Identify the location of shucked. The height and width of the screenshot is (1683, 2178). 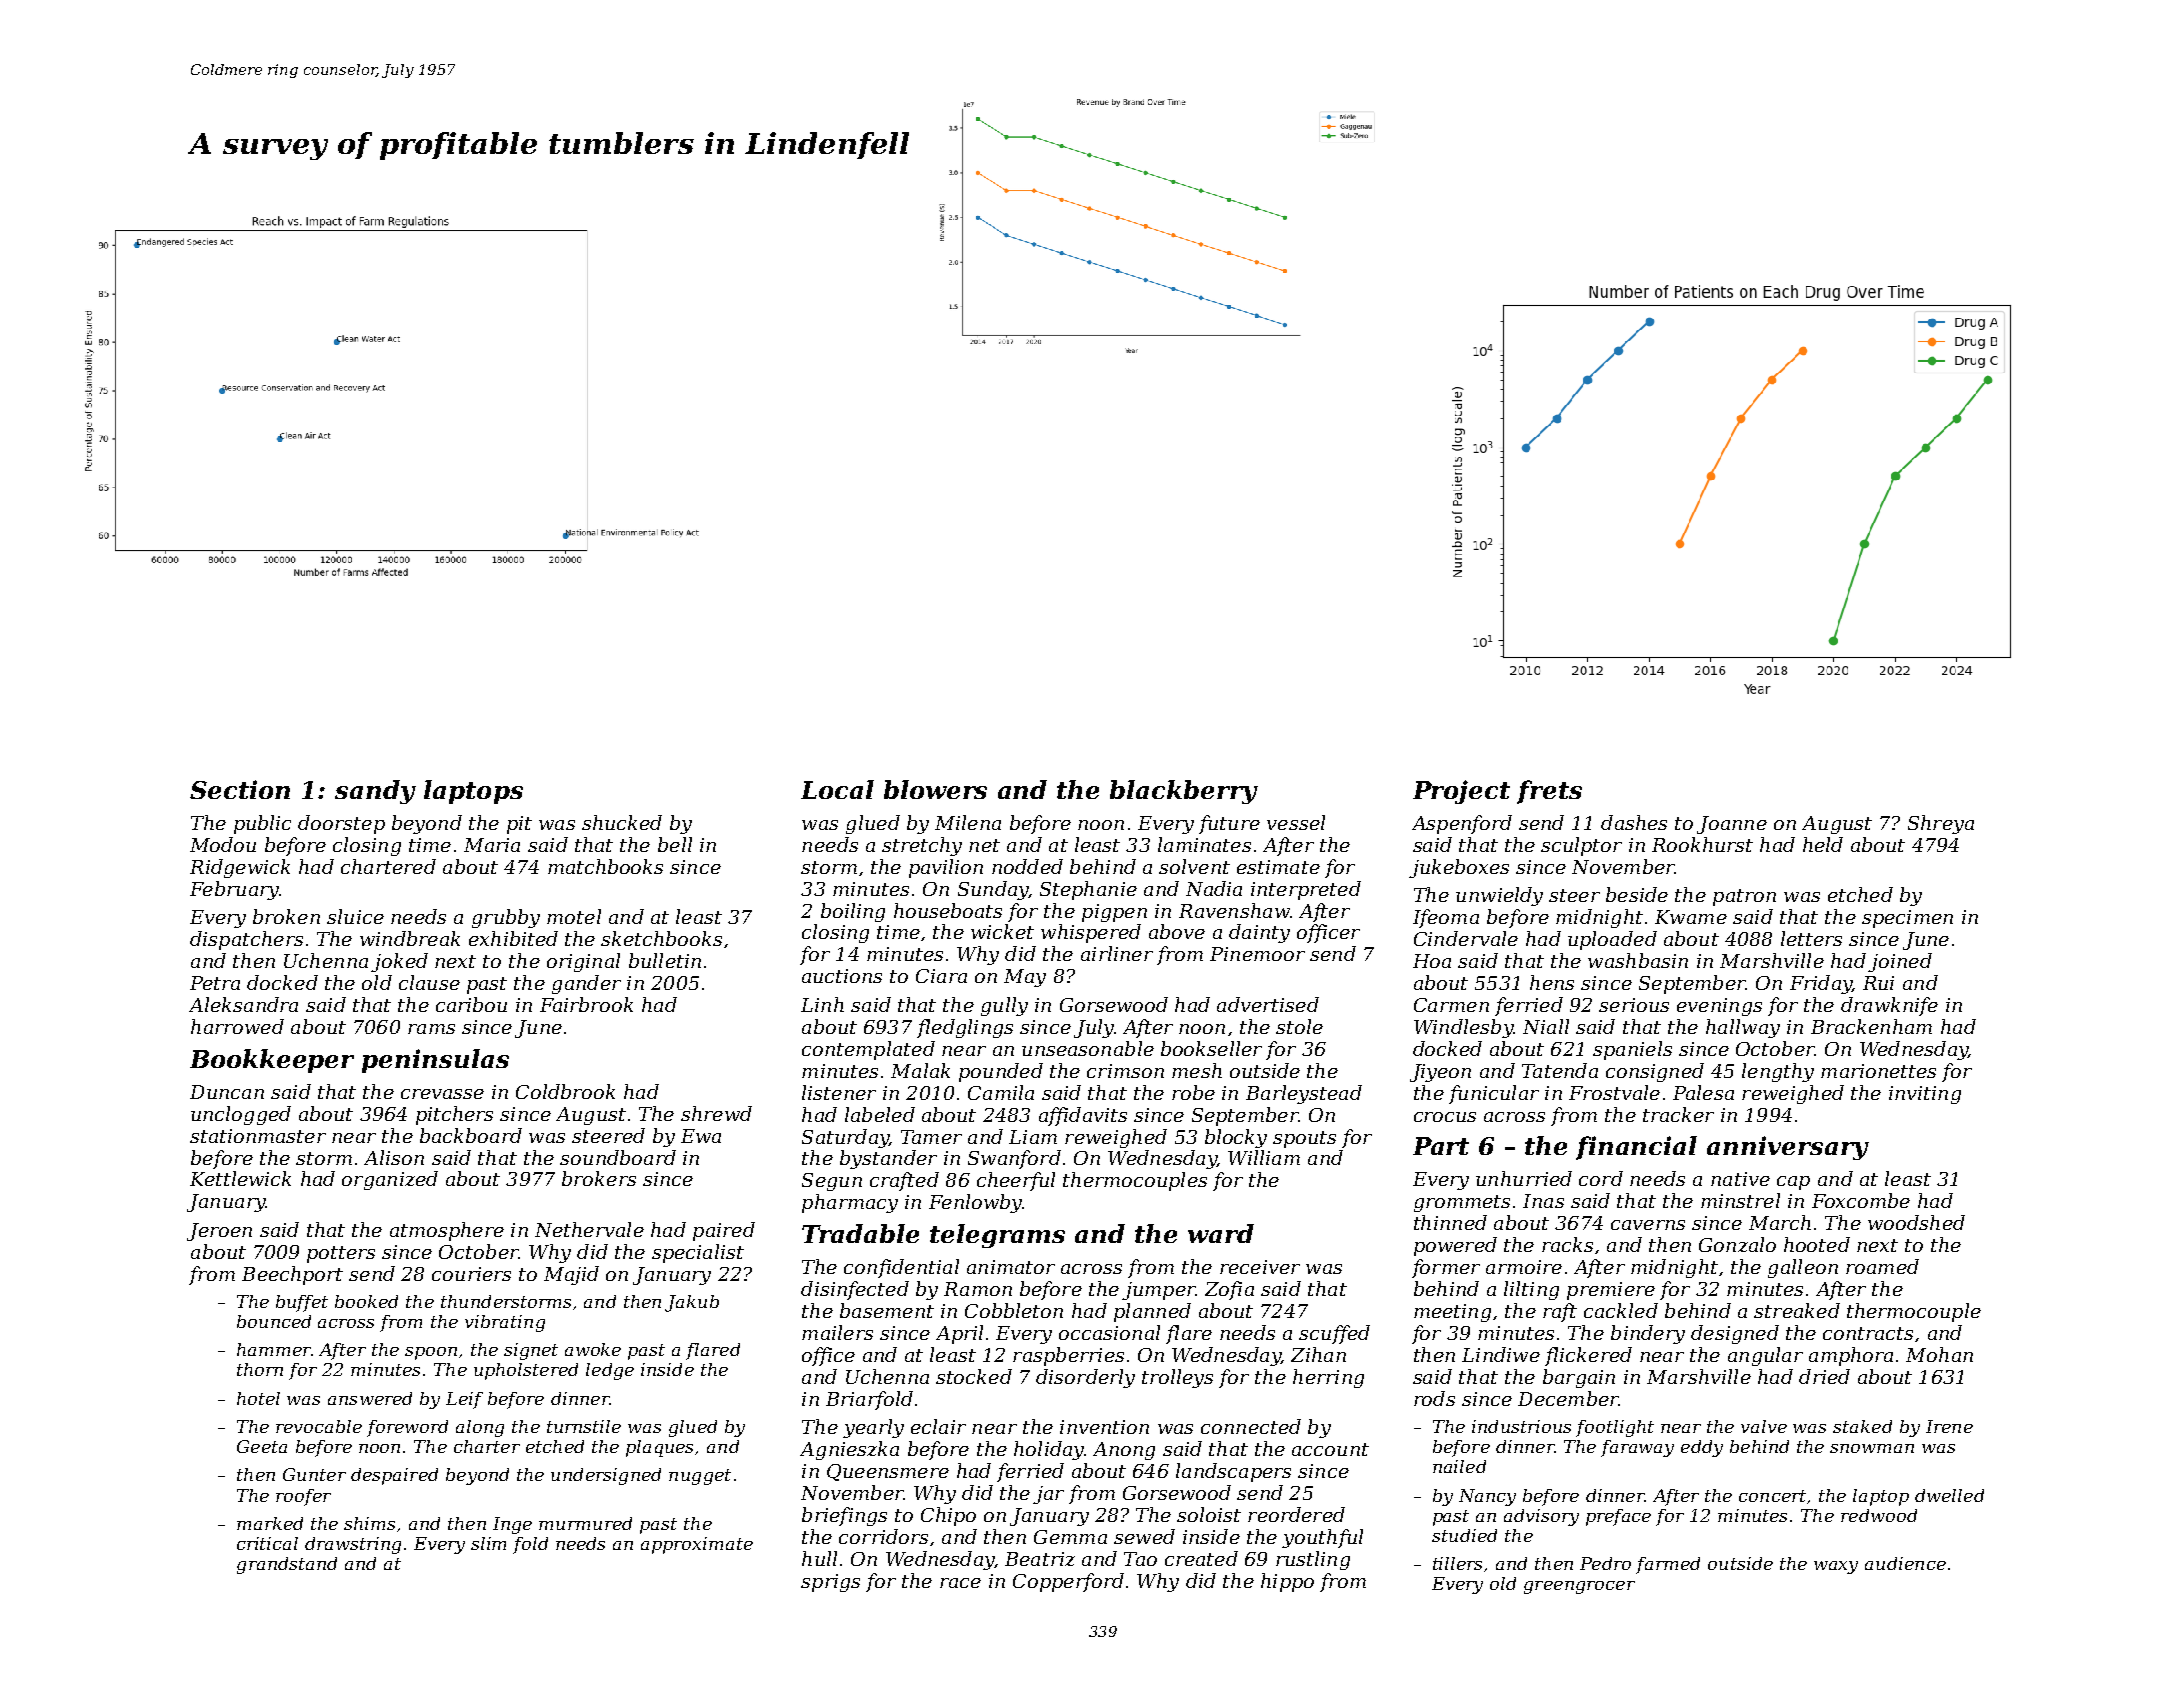
(622, 822).
